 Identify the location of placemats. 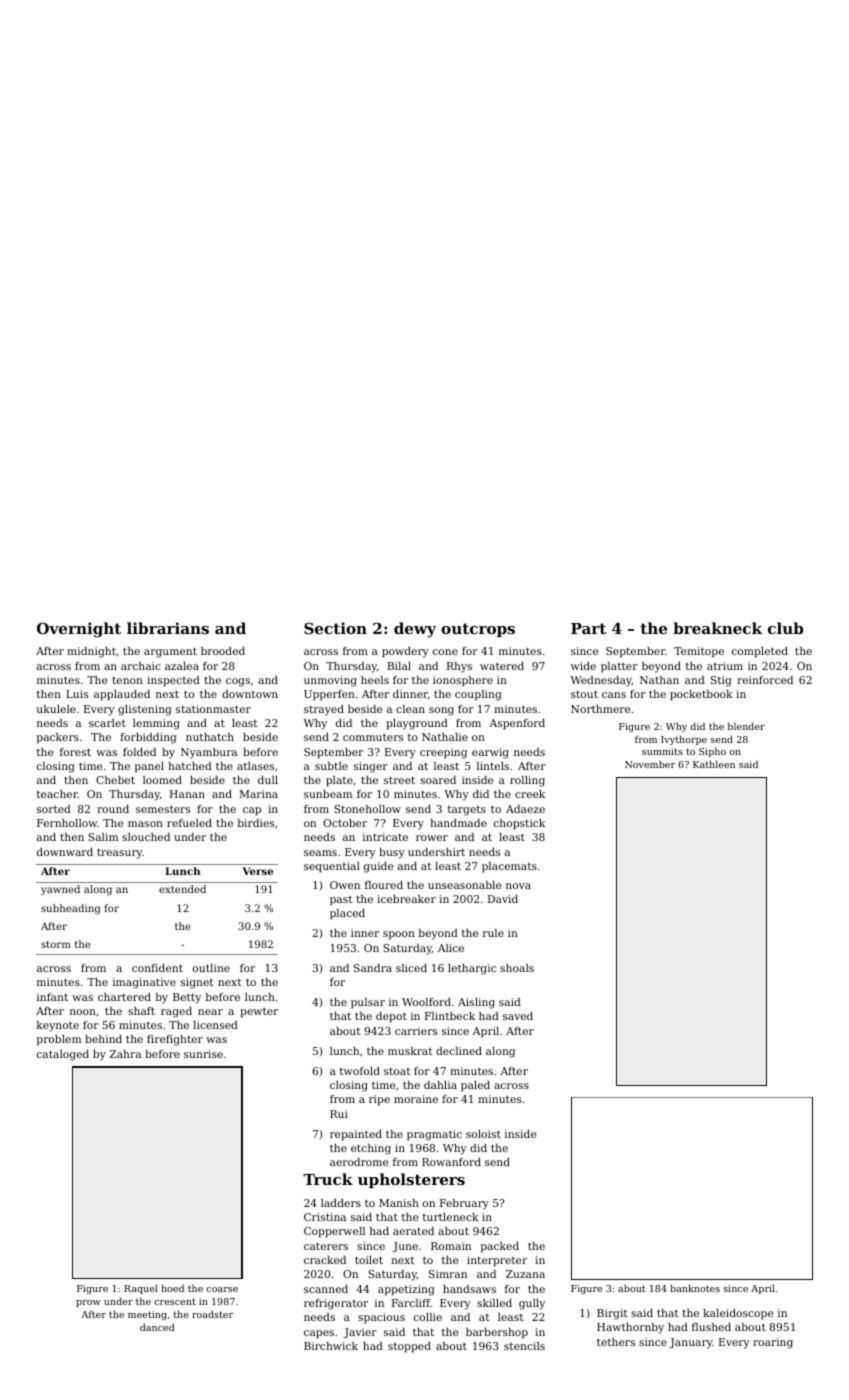
(509, 867).
